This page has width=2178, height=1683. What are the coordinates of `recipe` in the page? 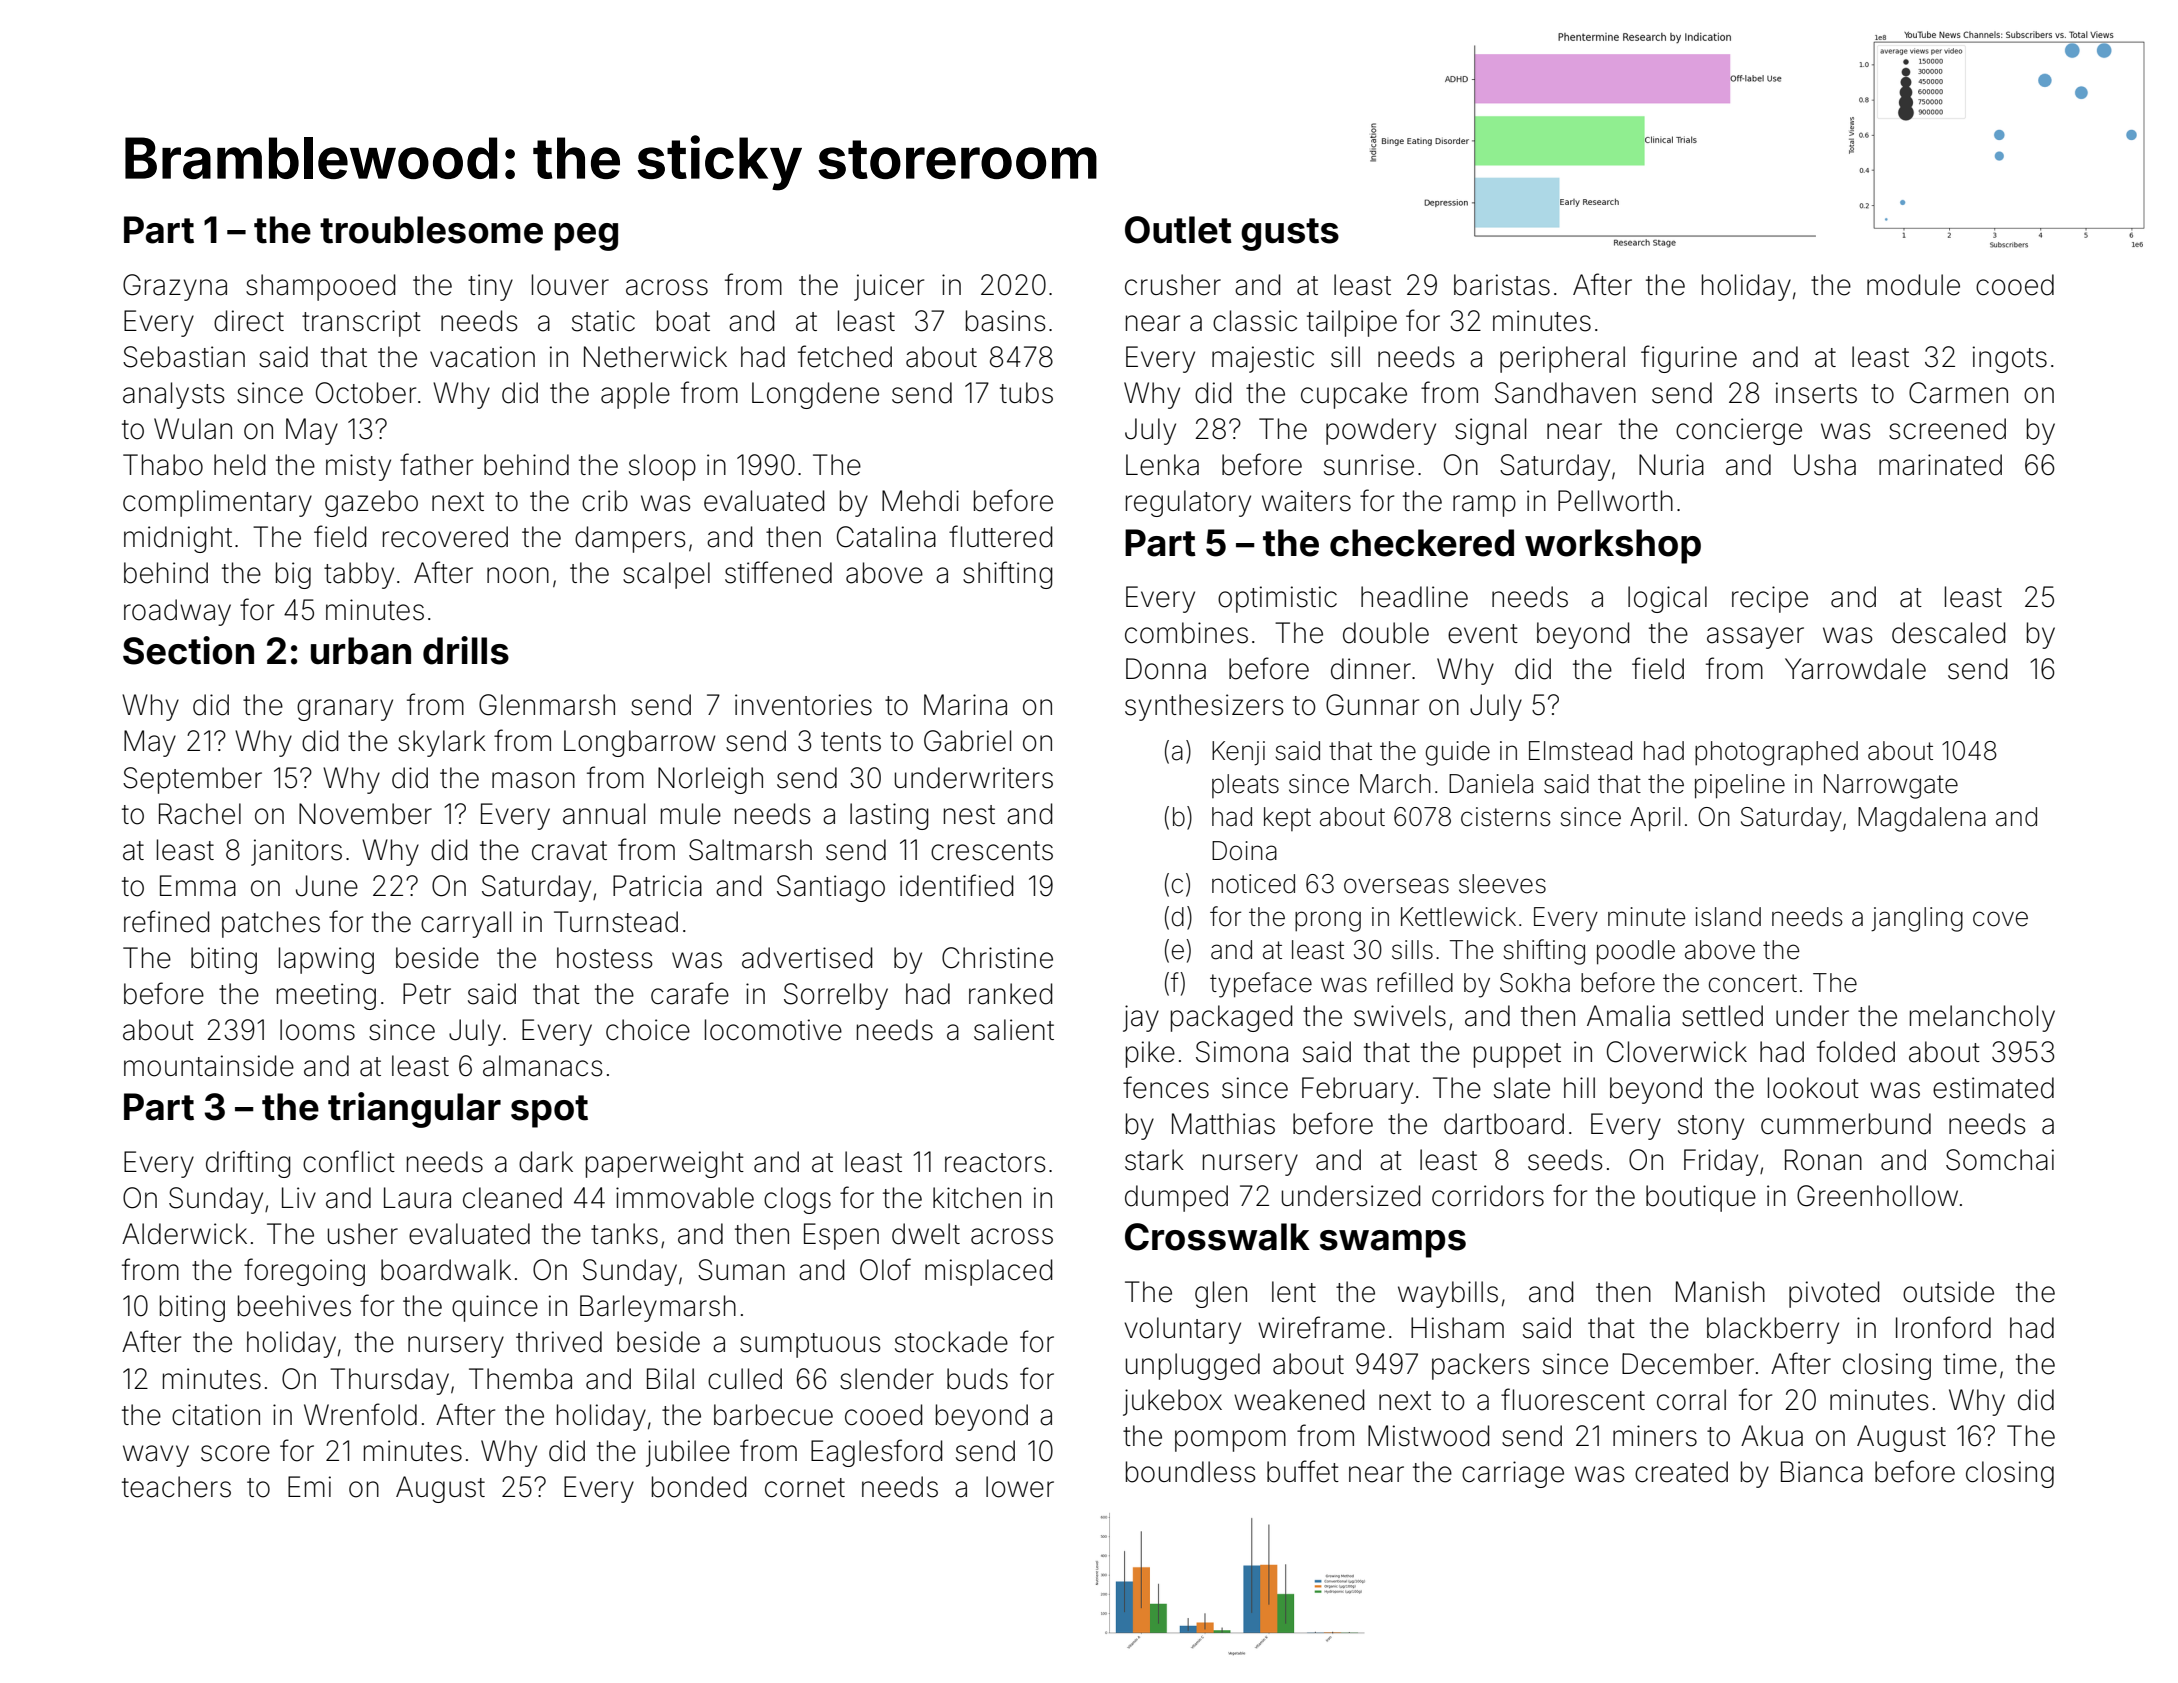 It's located at (1770, 599).
